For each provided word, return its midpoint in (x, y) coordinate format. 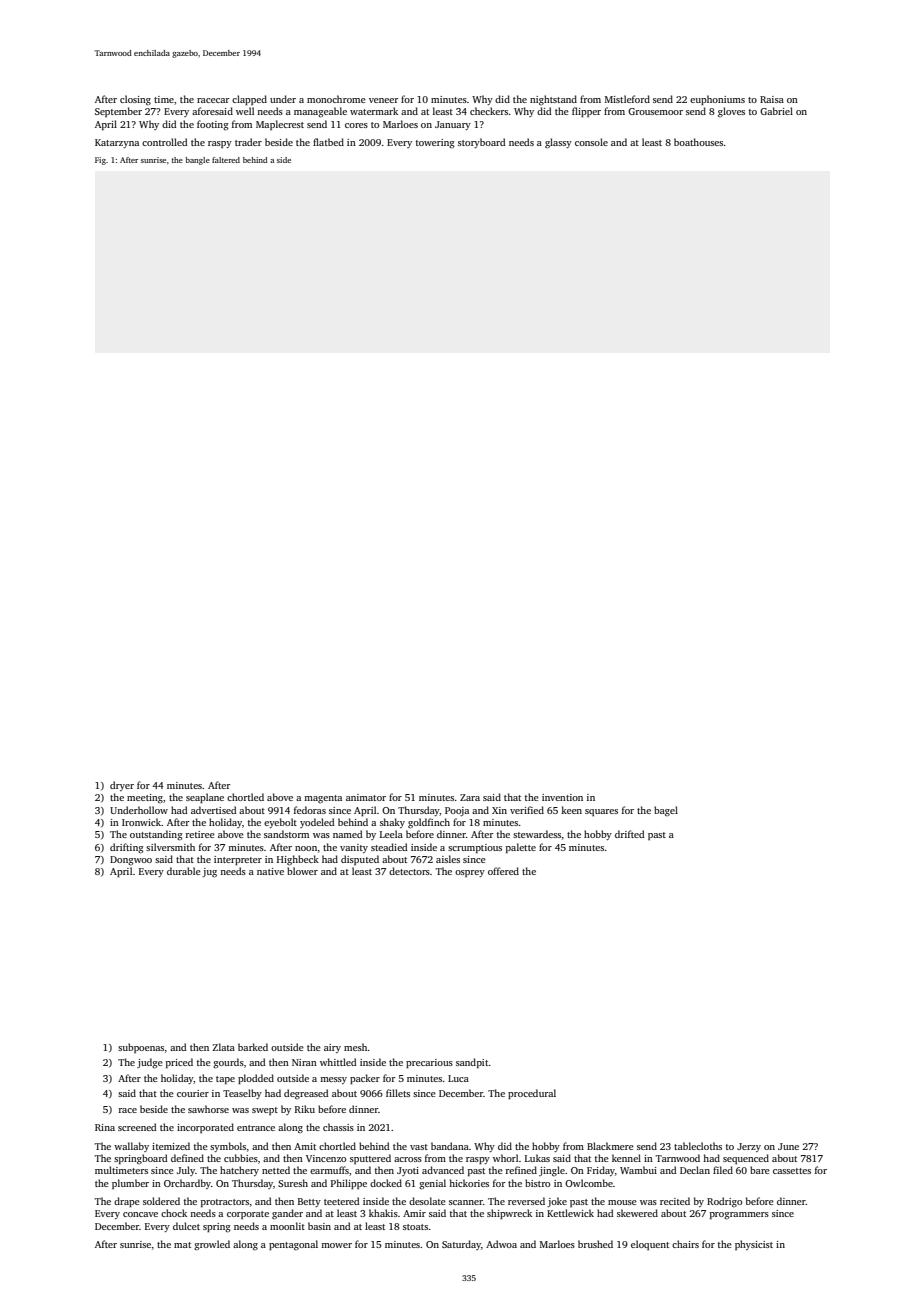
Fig (100, 161)
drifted (630, 834)
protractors (225, 1203)
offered (503, 871)
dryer (122, 786)
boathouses (698, 142)
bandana (450, 1146)
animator (366, 797)
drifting (126, 848)
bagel (666, 811)
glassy (558, 143)
